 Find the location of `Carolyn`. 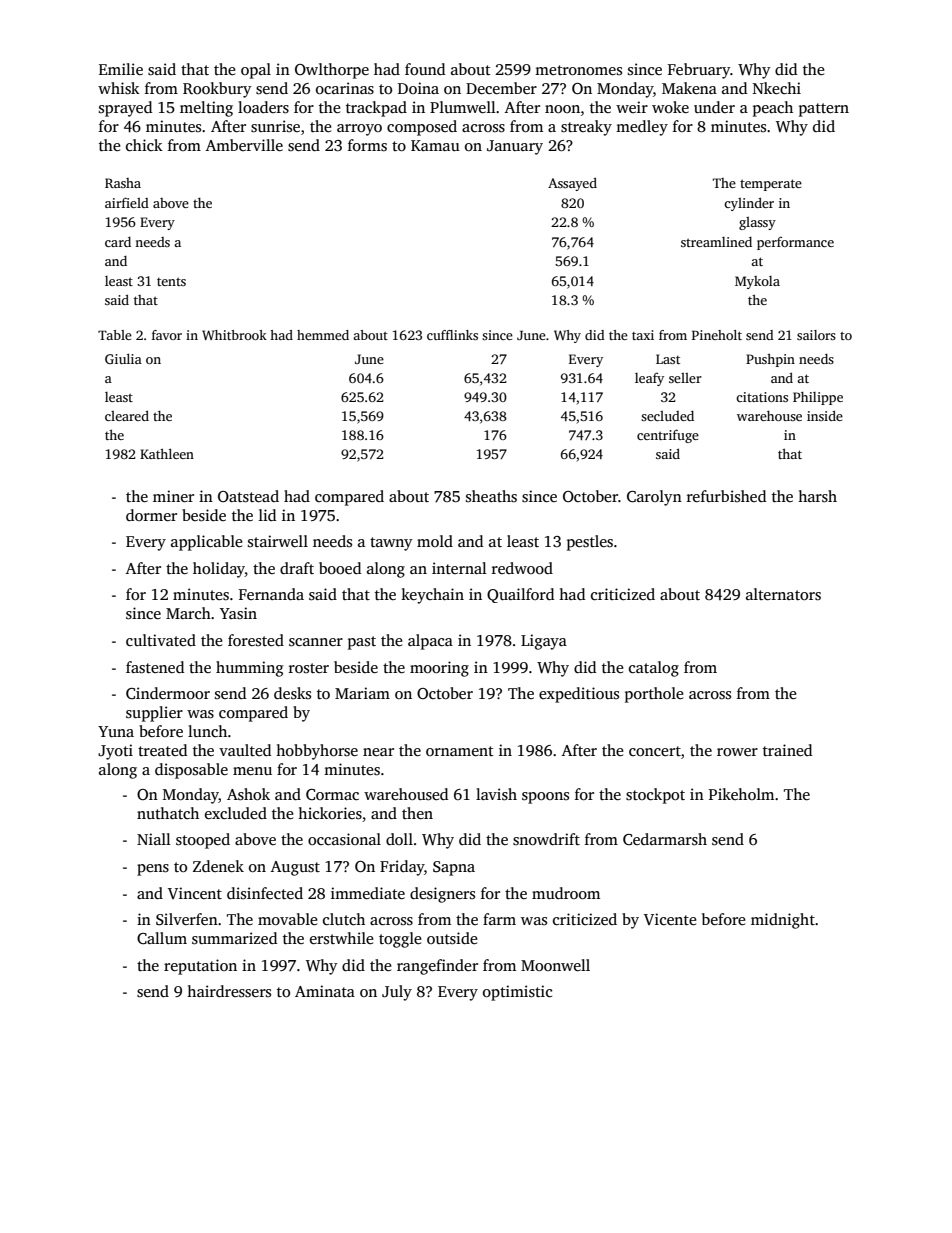

Carolyn is located at coordinates (654, 498).
